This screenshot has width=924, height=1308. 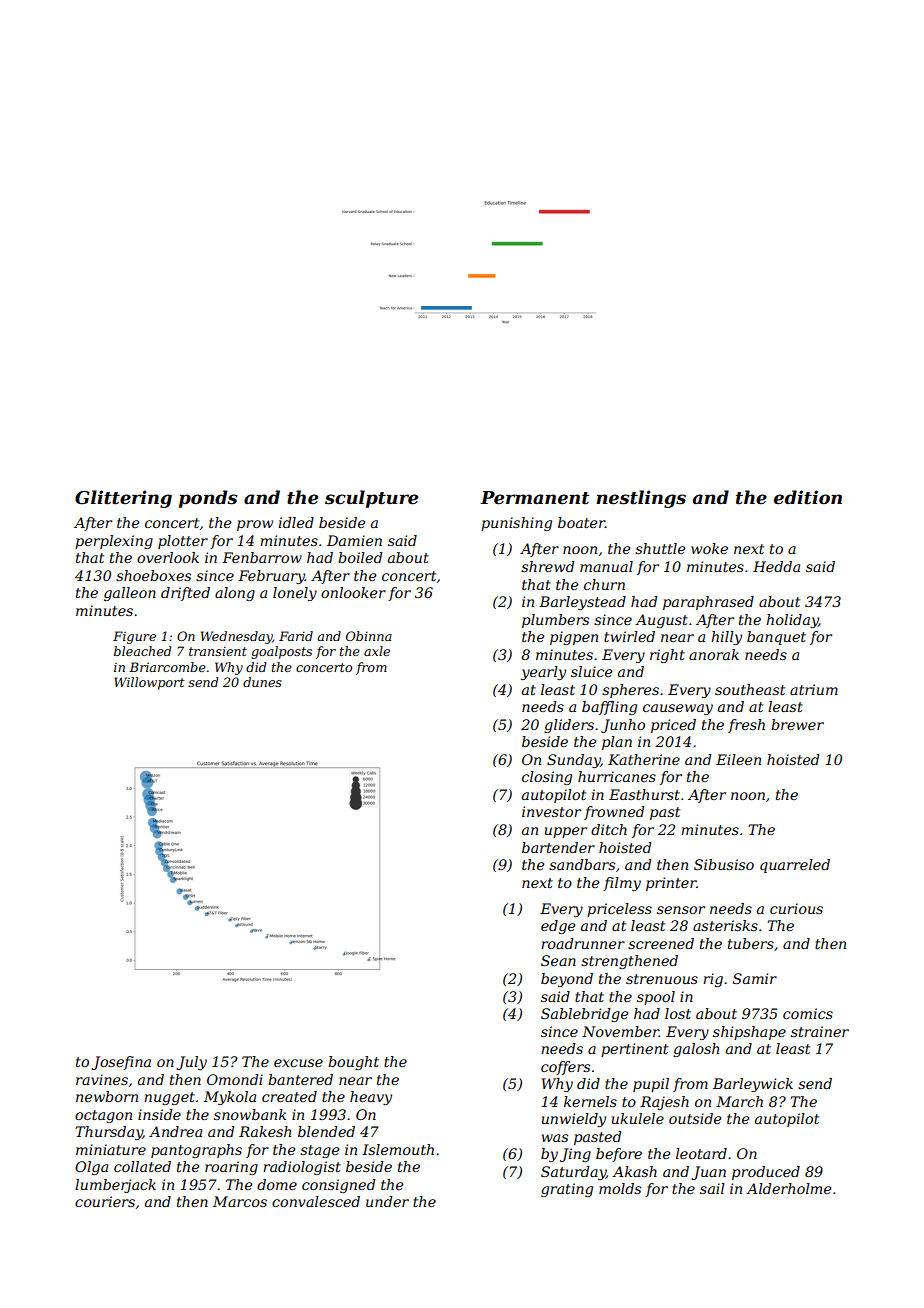 I want to click on bartender, so click(x=558, y=847).
